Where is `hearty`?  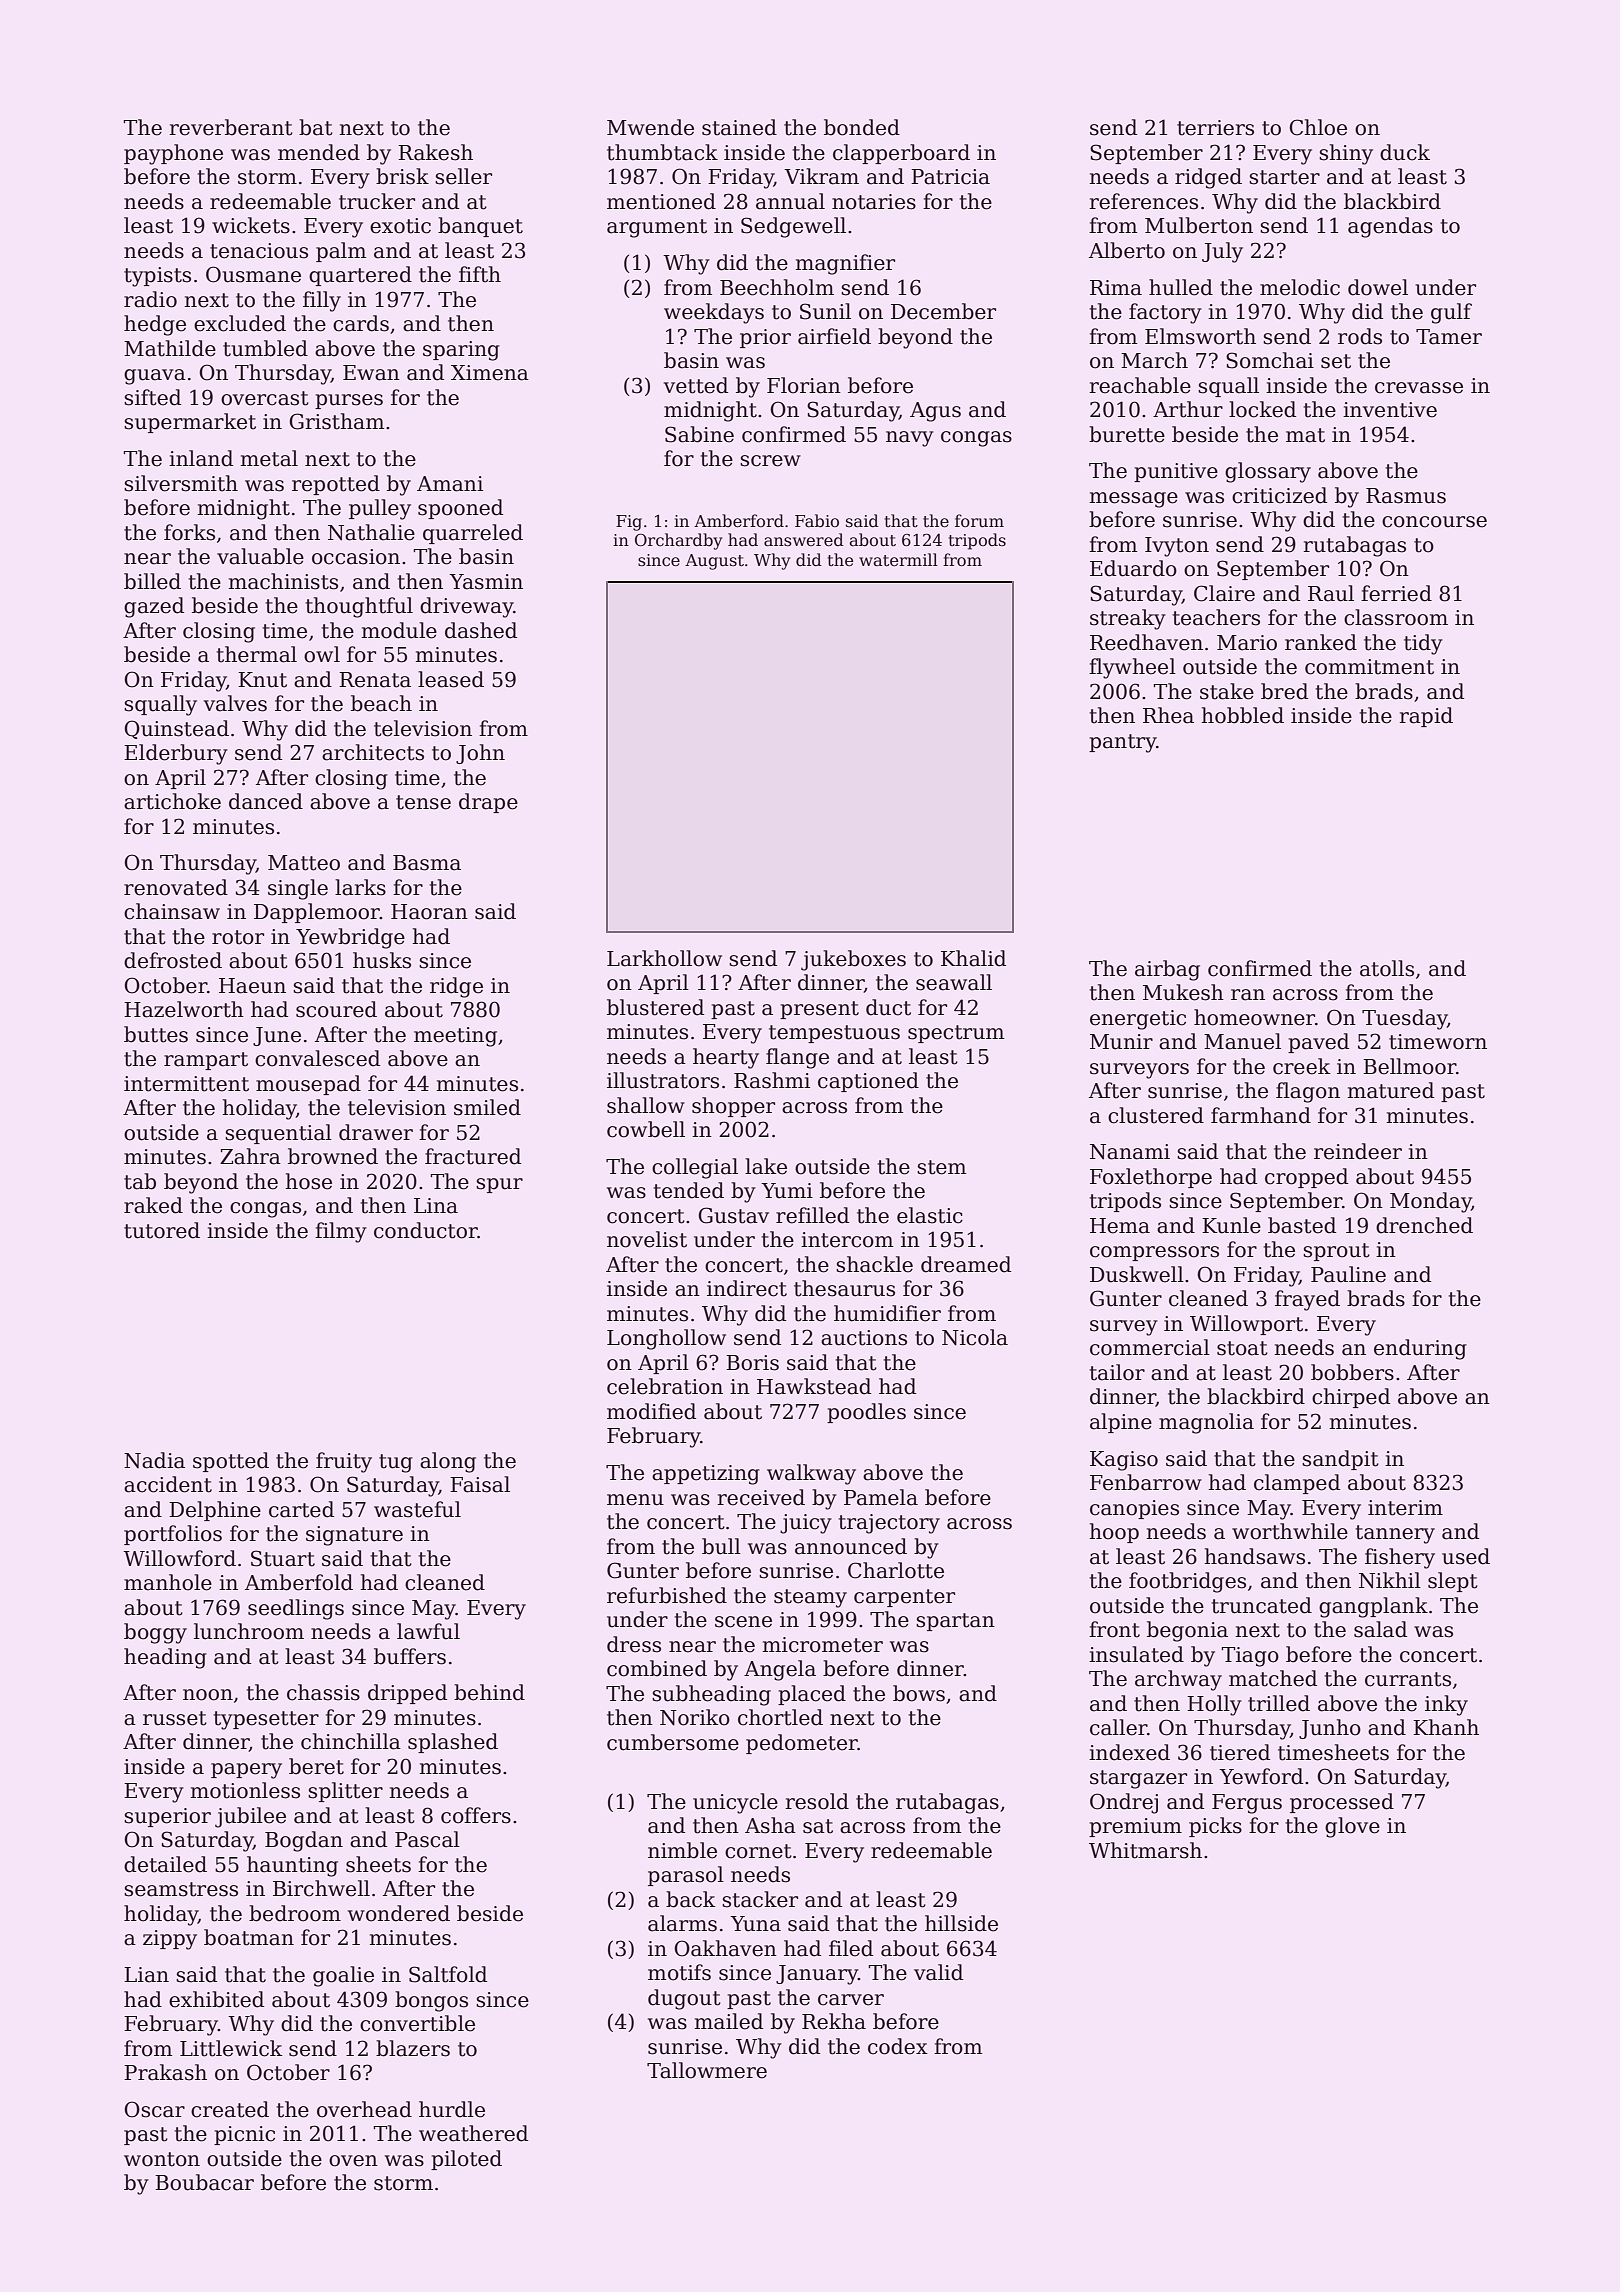 hearty is located at coordinates (726, 1058).
